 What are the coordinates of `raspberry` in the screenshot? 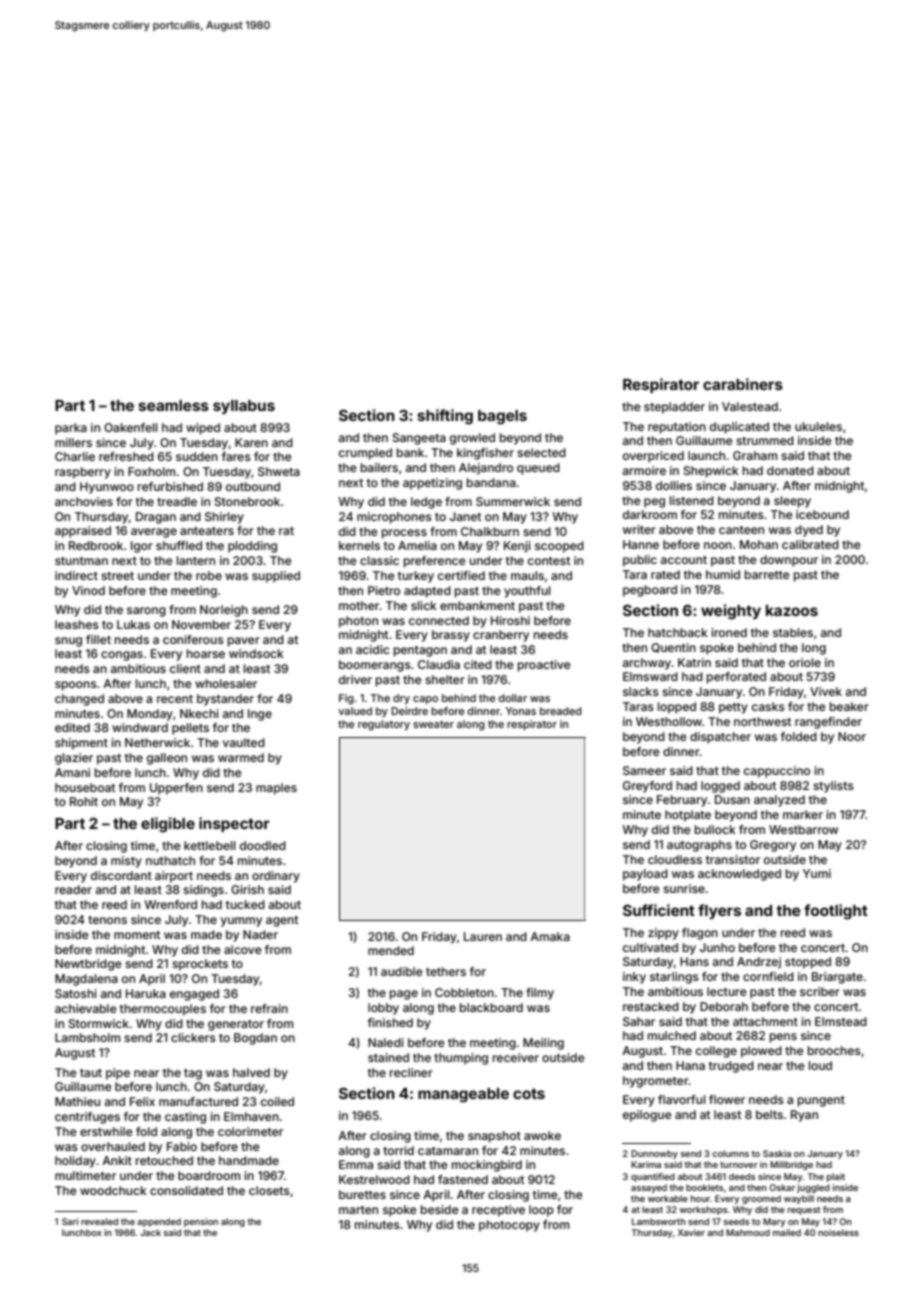 It's located at (83, 473).
